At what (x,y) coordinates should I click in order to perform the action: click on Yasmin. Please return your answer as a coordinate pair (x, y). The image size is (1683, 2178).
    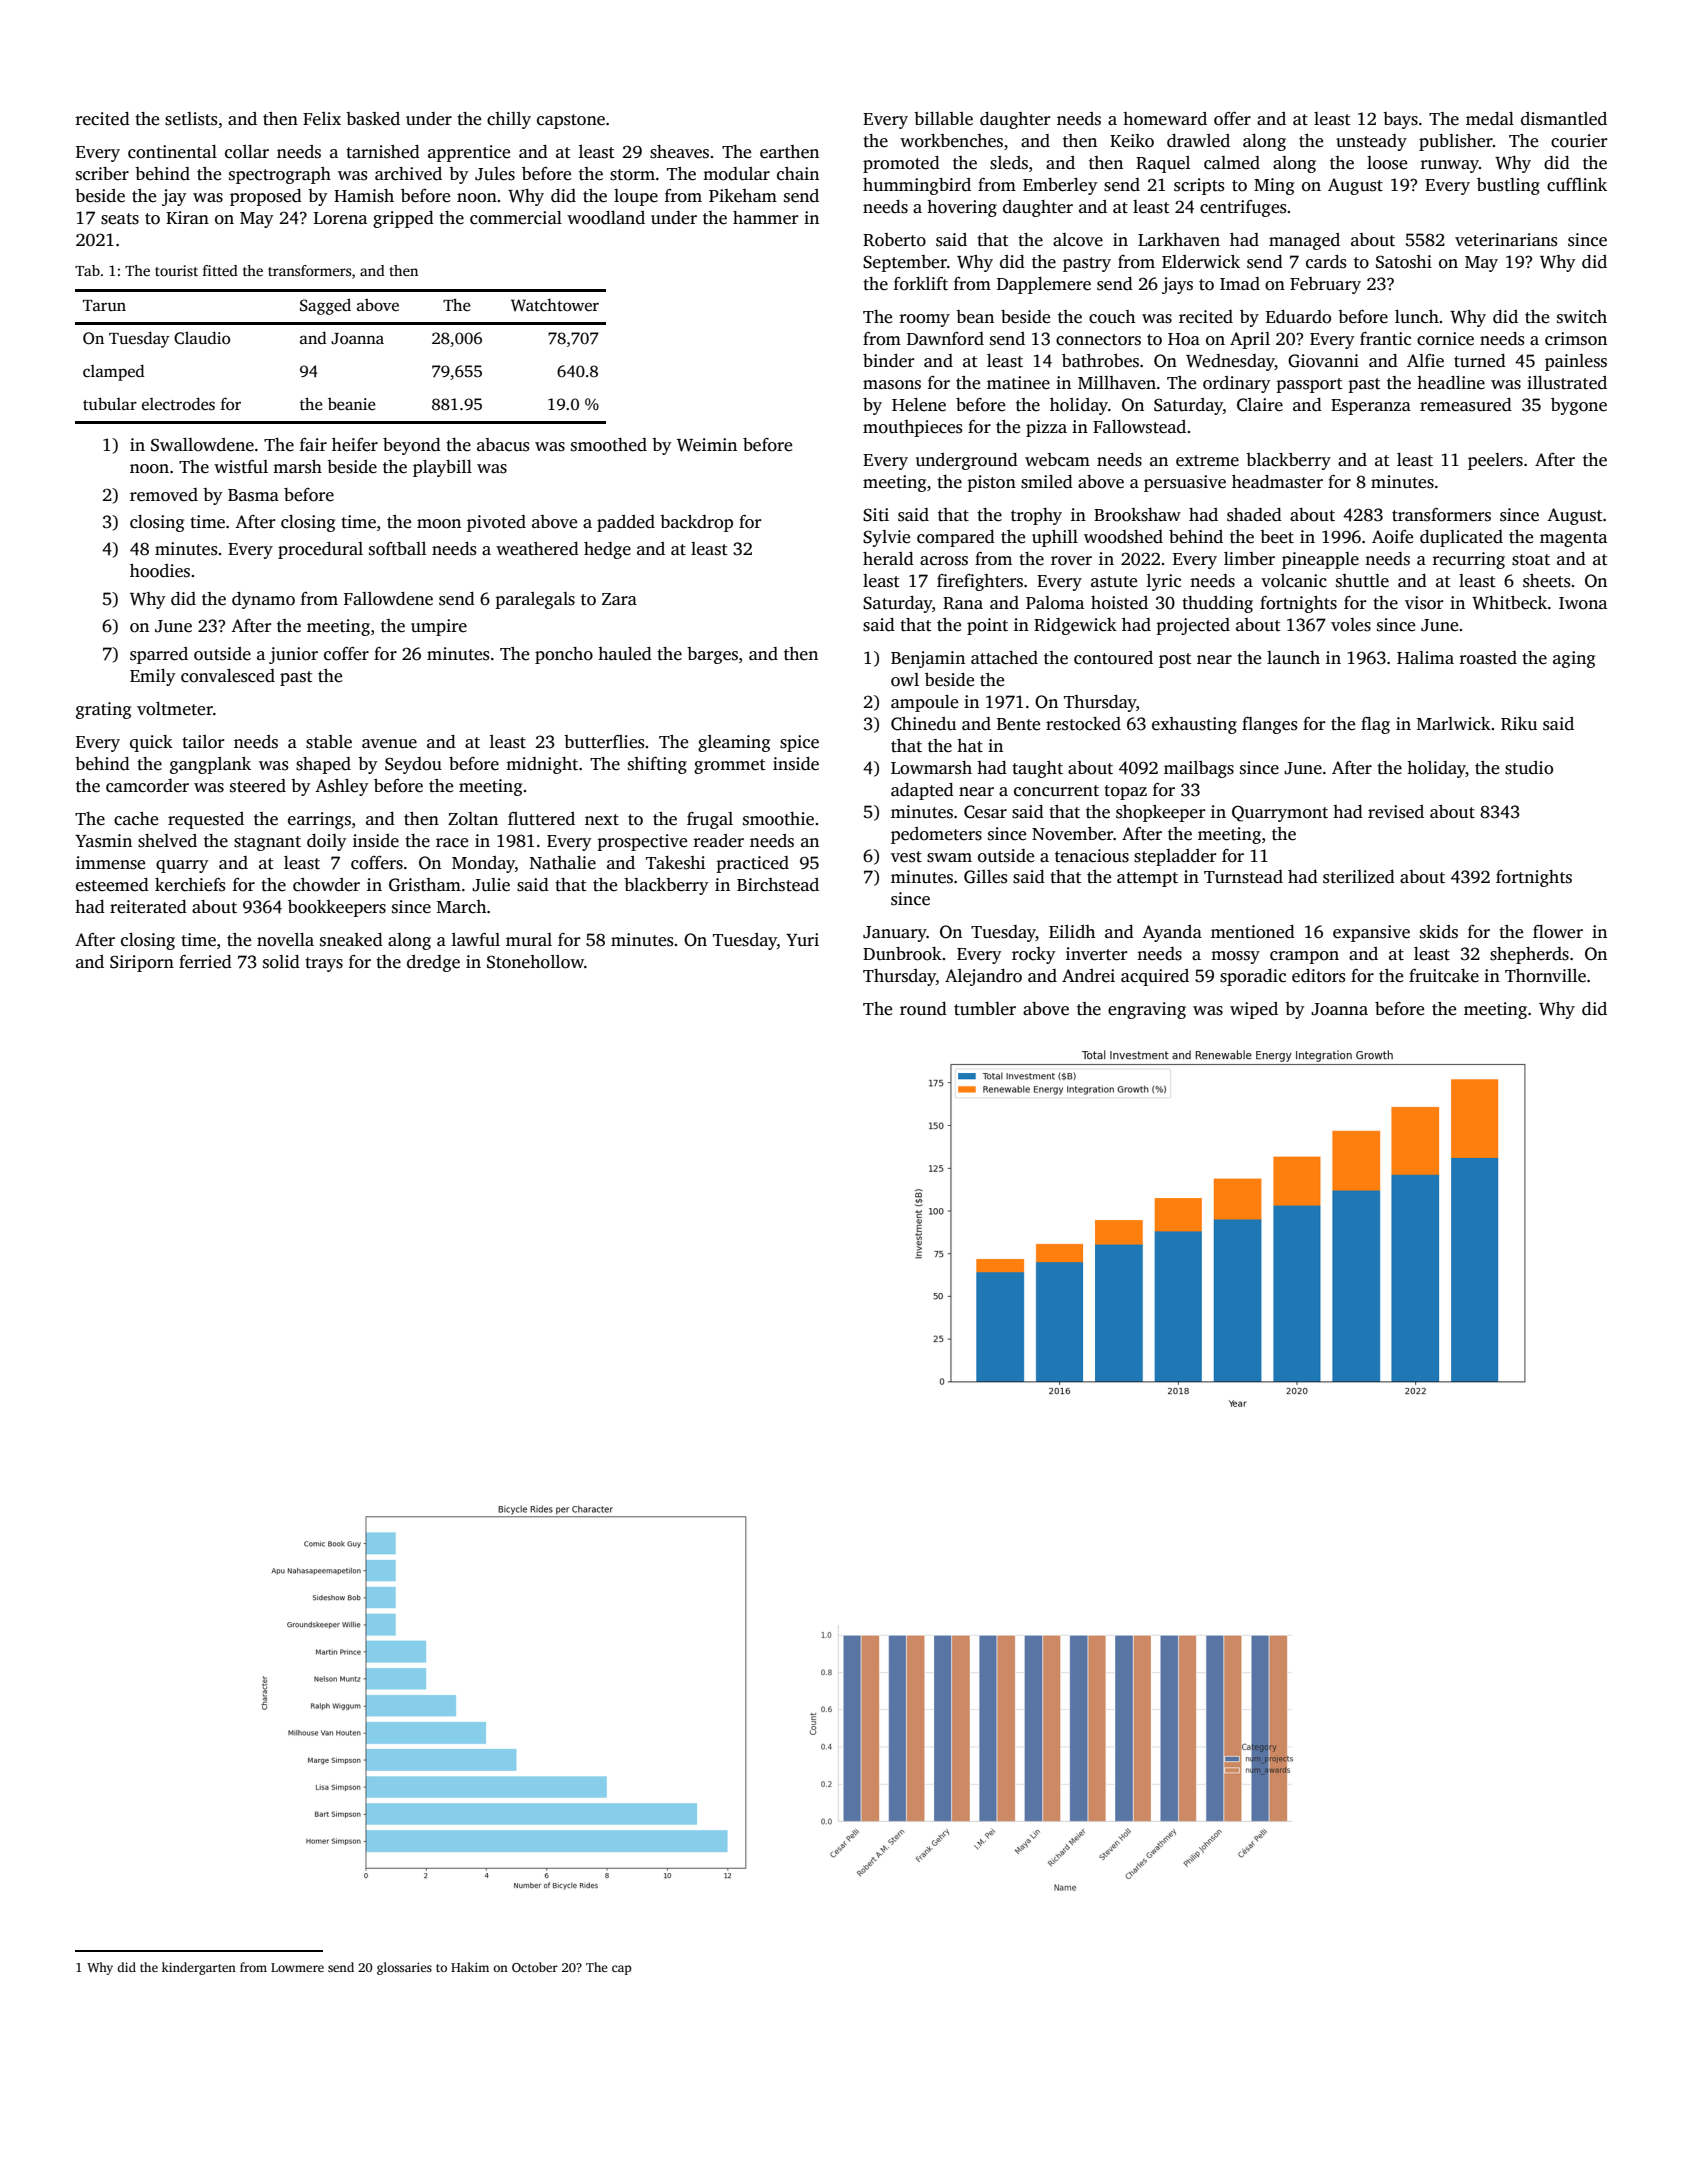
    Looking at the image, I should click on (103, 841).
